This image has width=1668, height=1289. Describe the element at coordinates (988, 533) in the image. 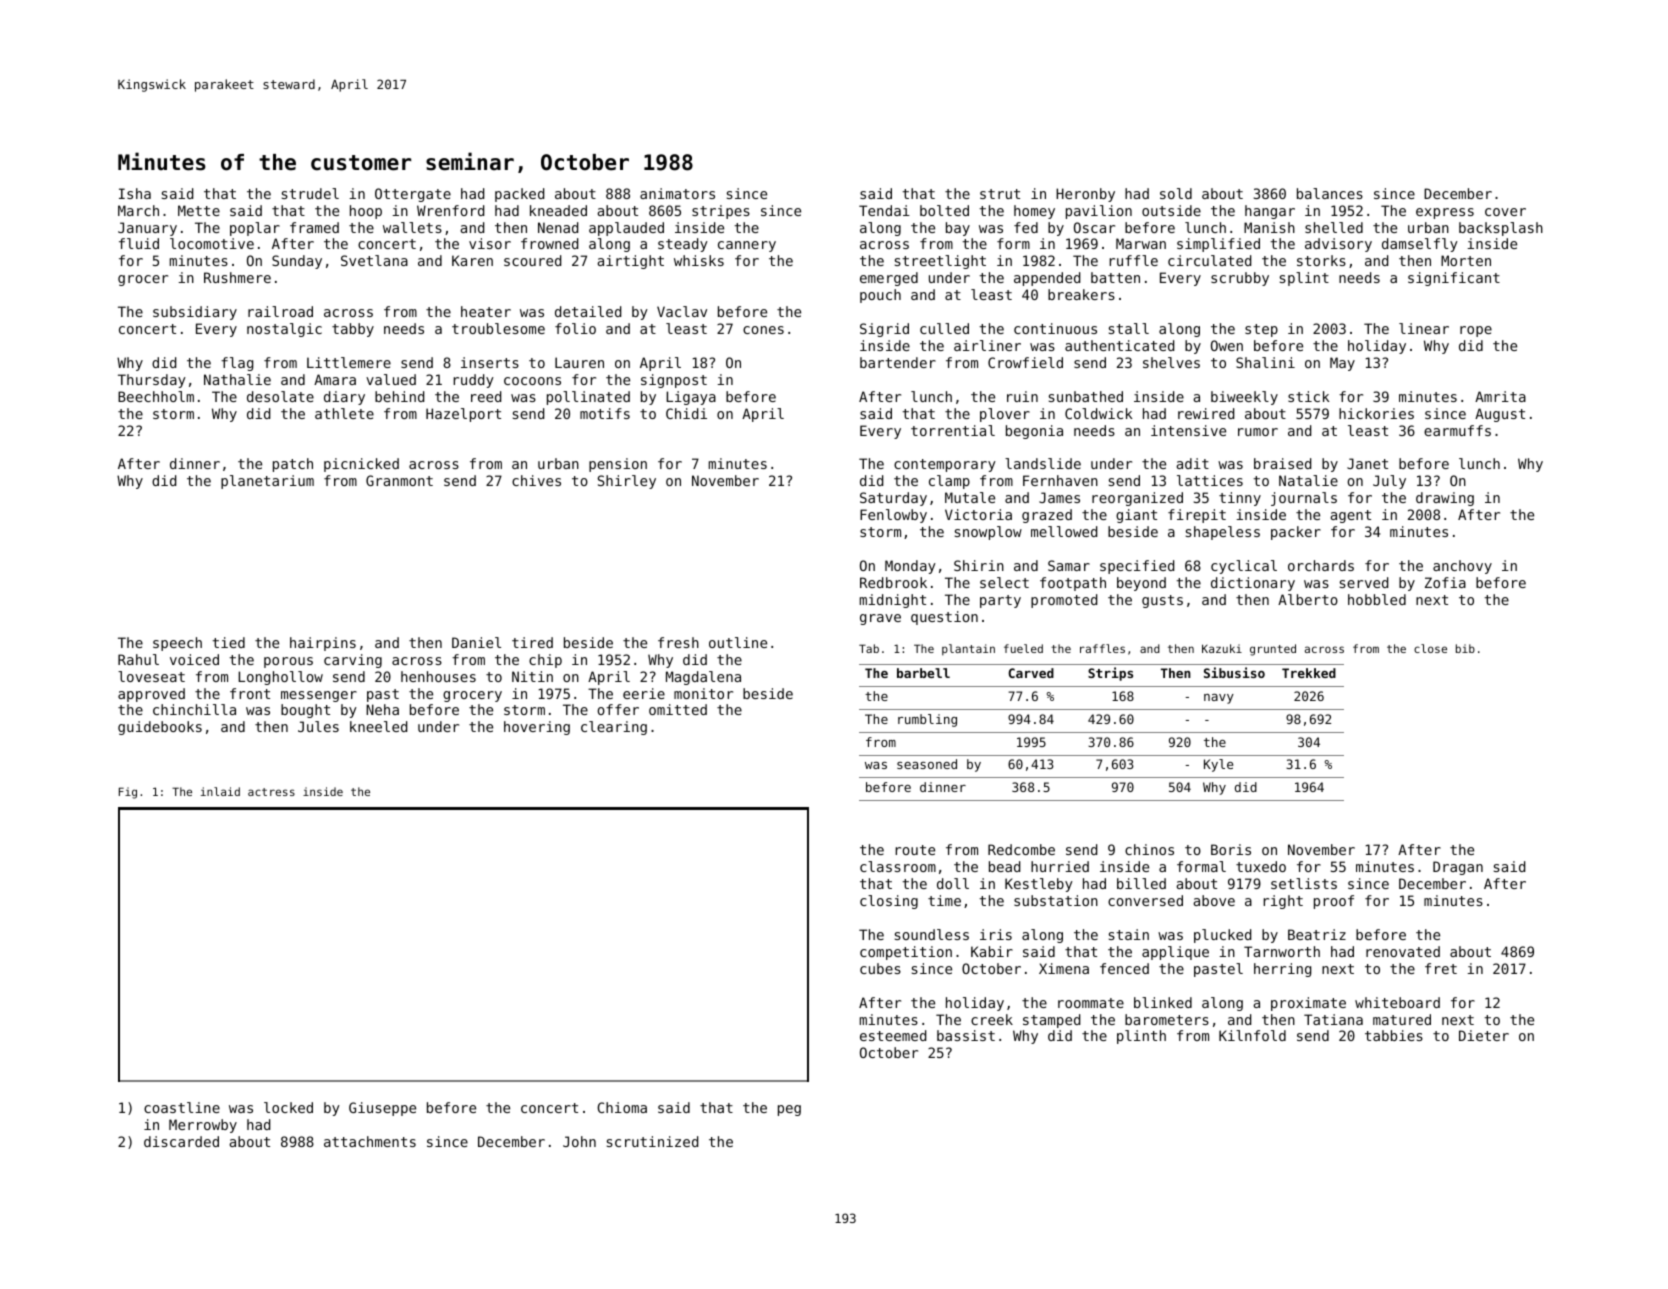

I see `snowplow` at that location.
